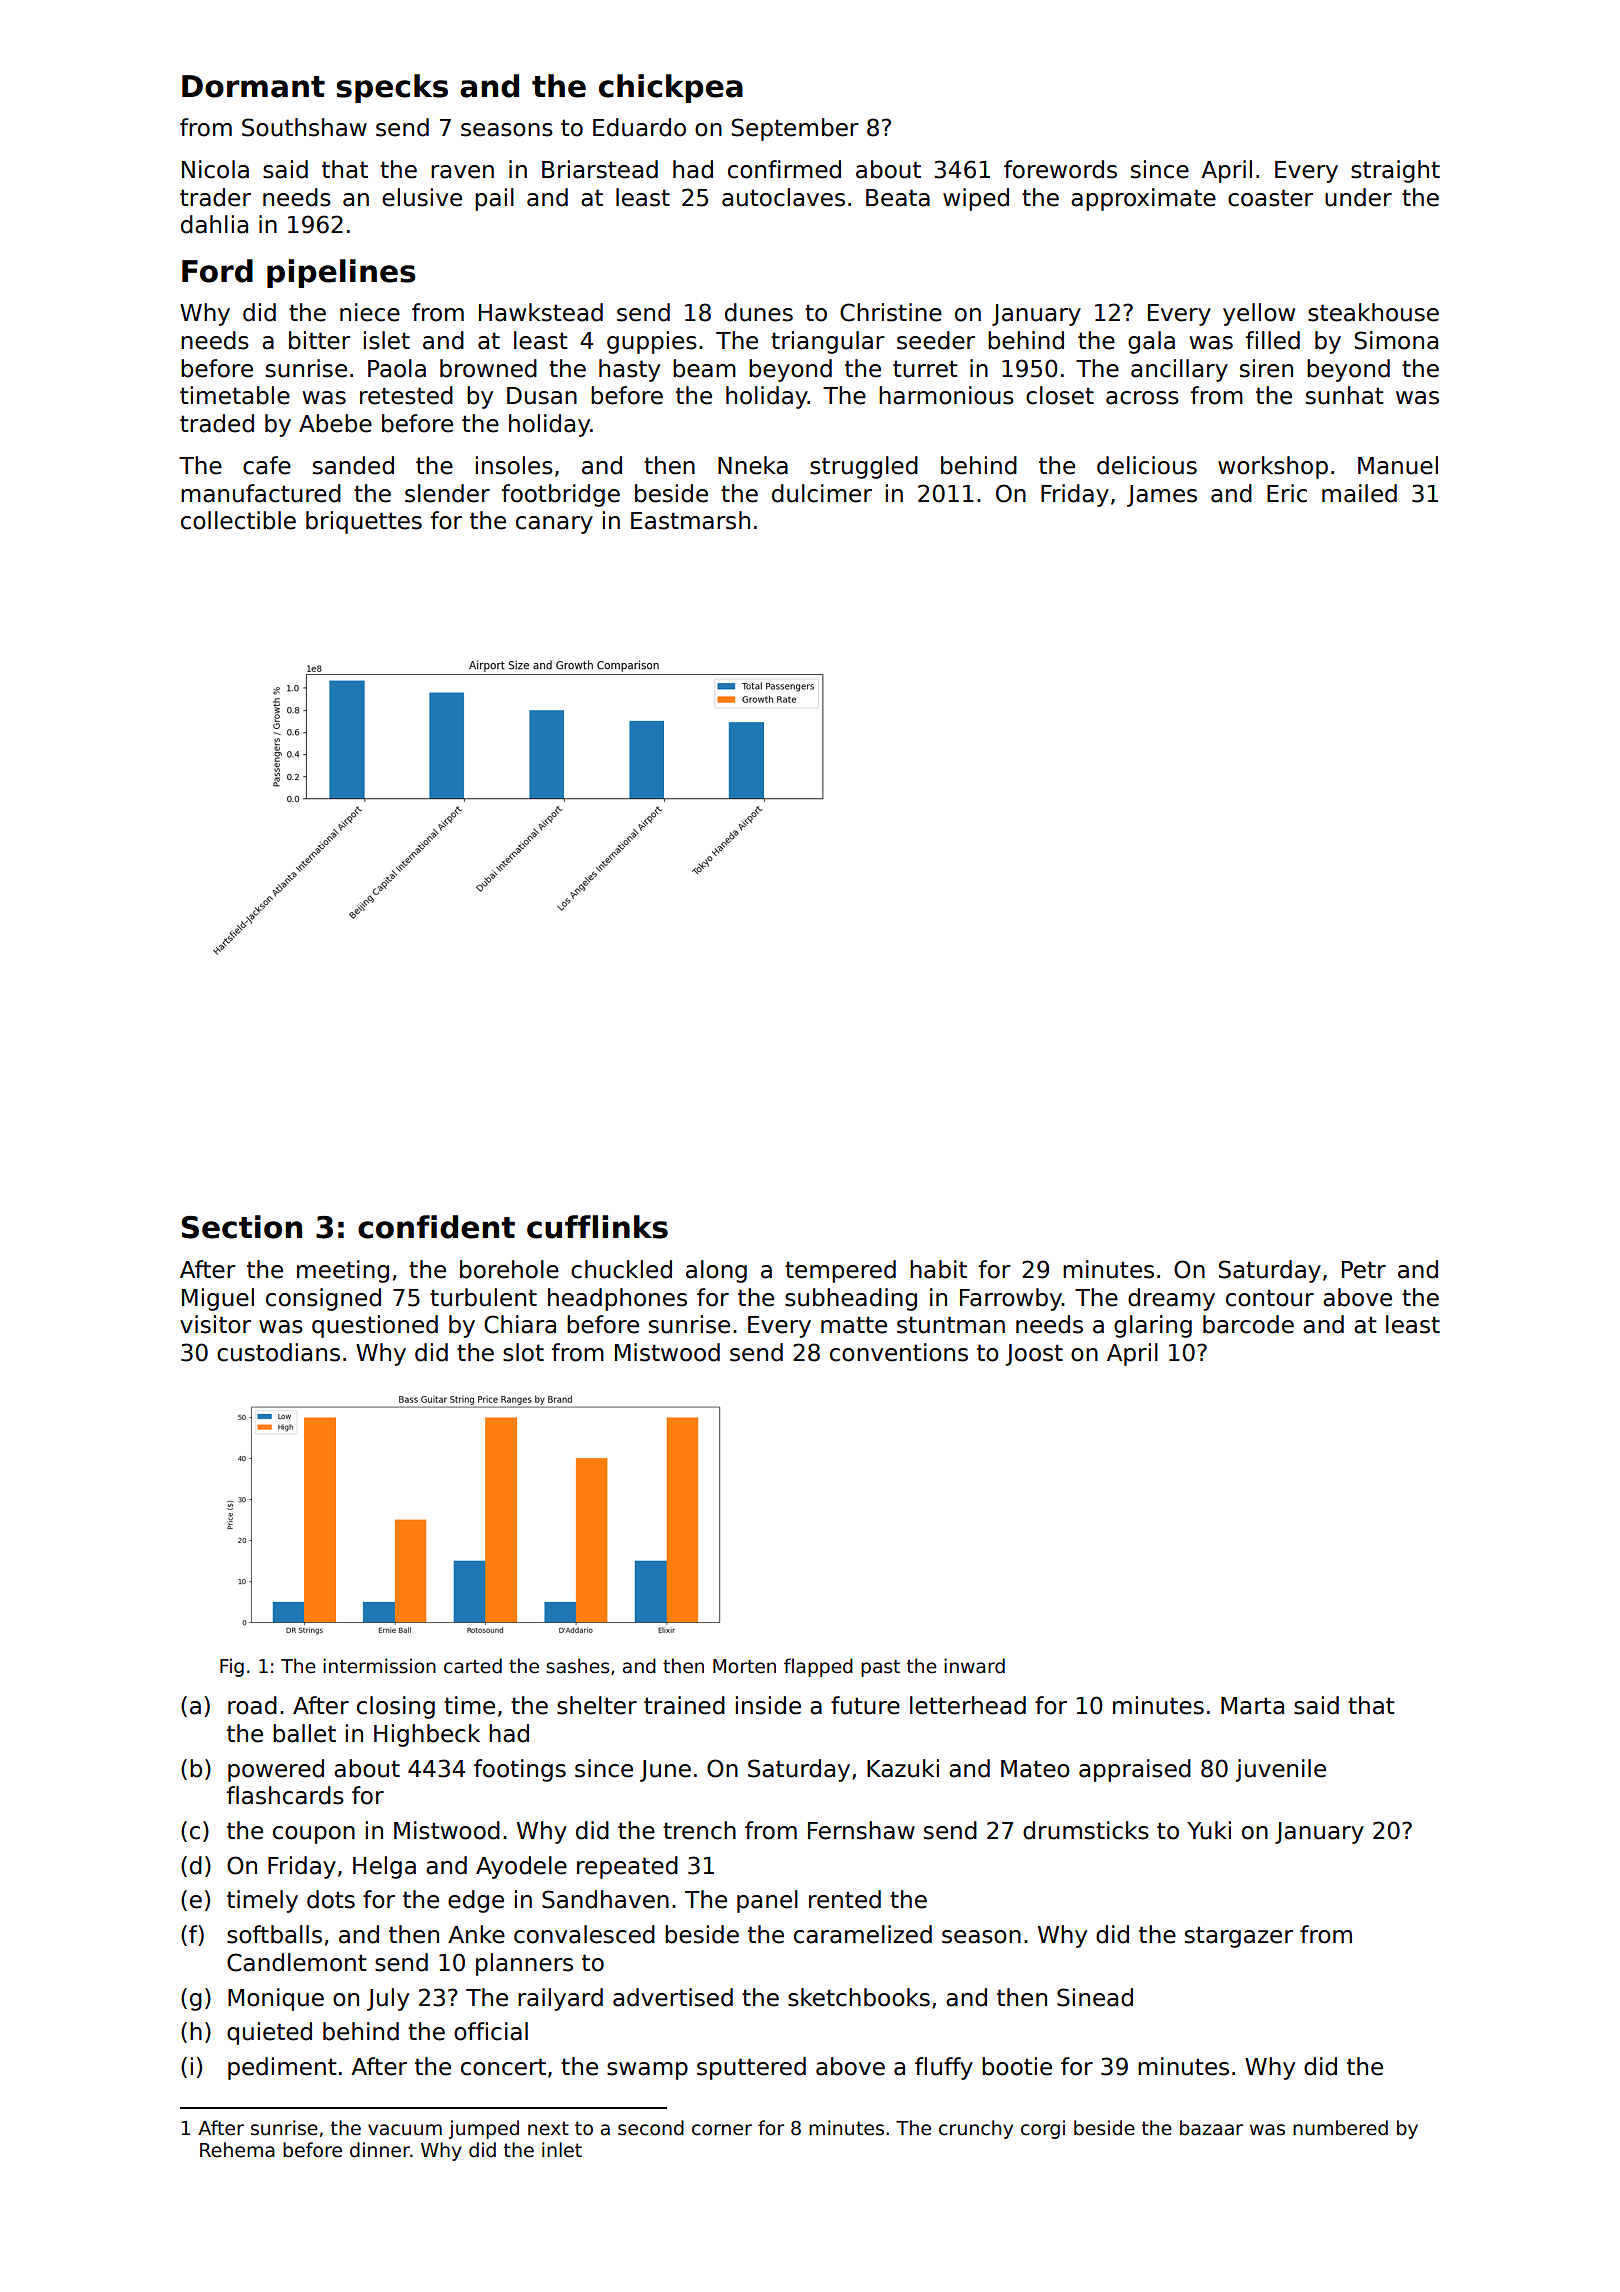 Image resolution: width=1620 pixels, height=2292 pixels. I want to click on Petr, so click(1364, 1270).
